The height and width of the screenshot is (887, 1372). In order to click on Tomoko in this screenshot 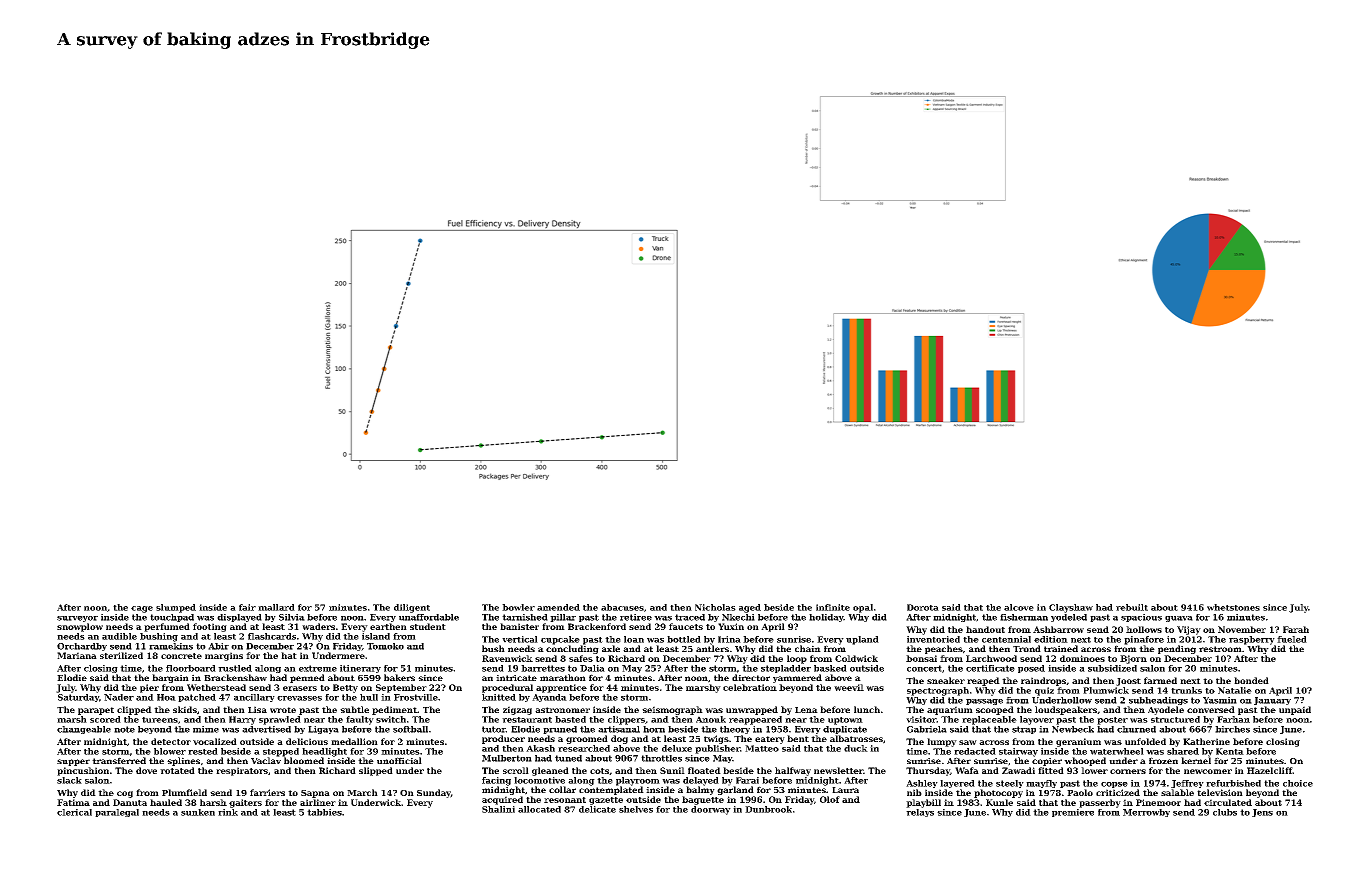, I will do `click(385, 646)`.
